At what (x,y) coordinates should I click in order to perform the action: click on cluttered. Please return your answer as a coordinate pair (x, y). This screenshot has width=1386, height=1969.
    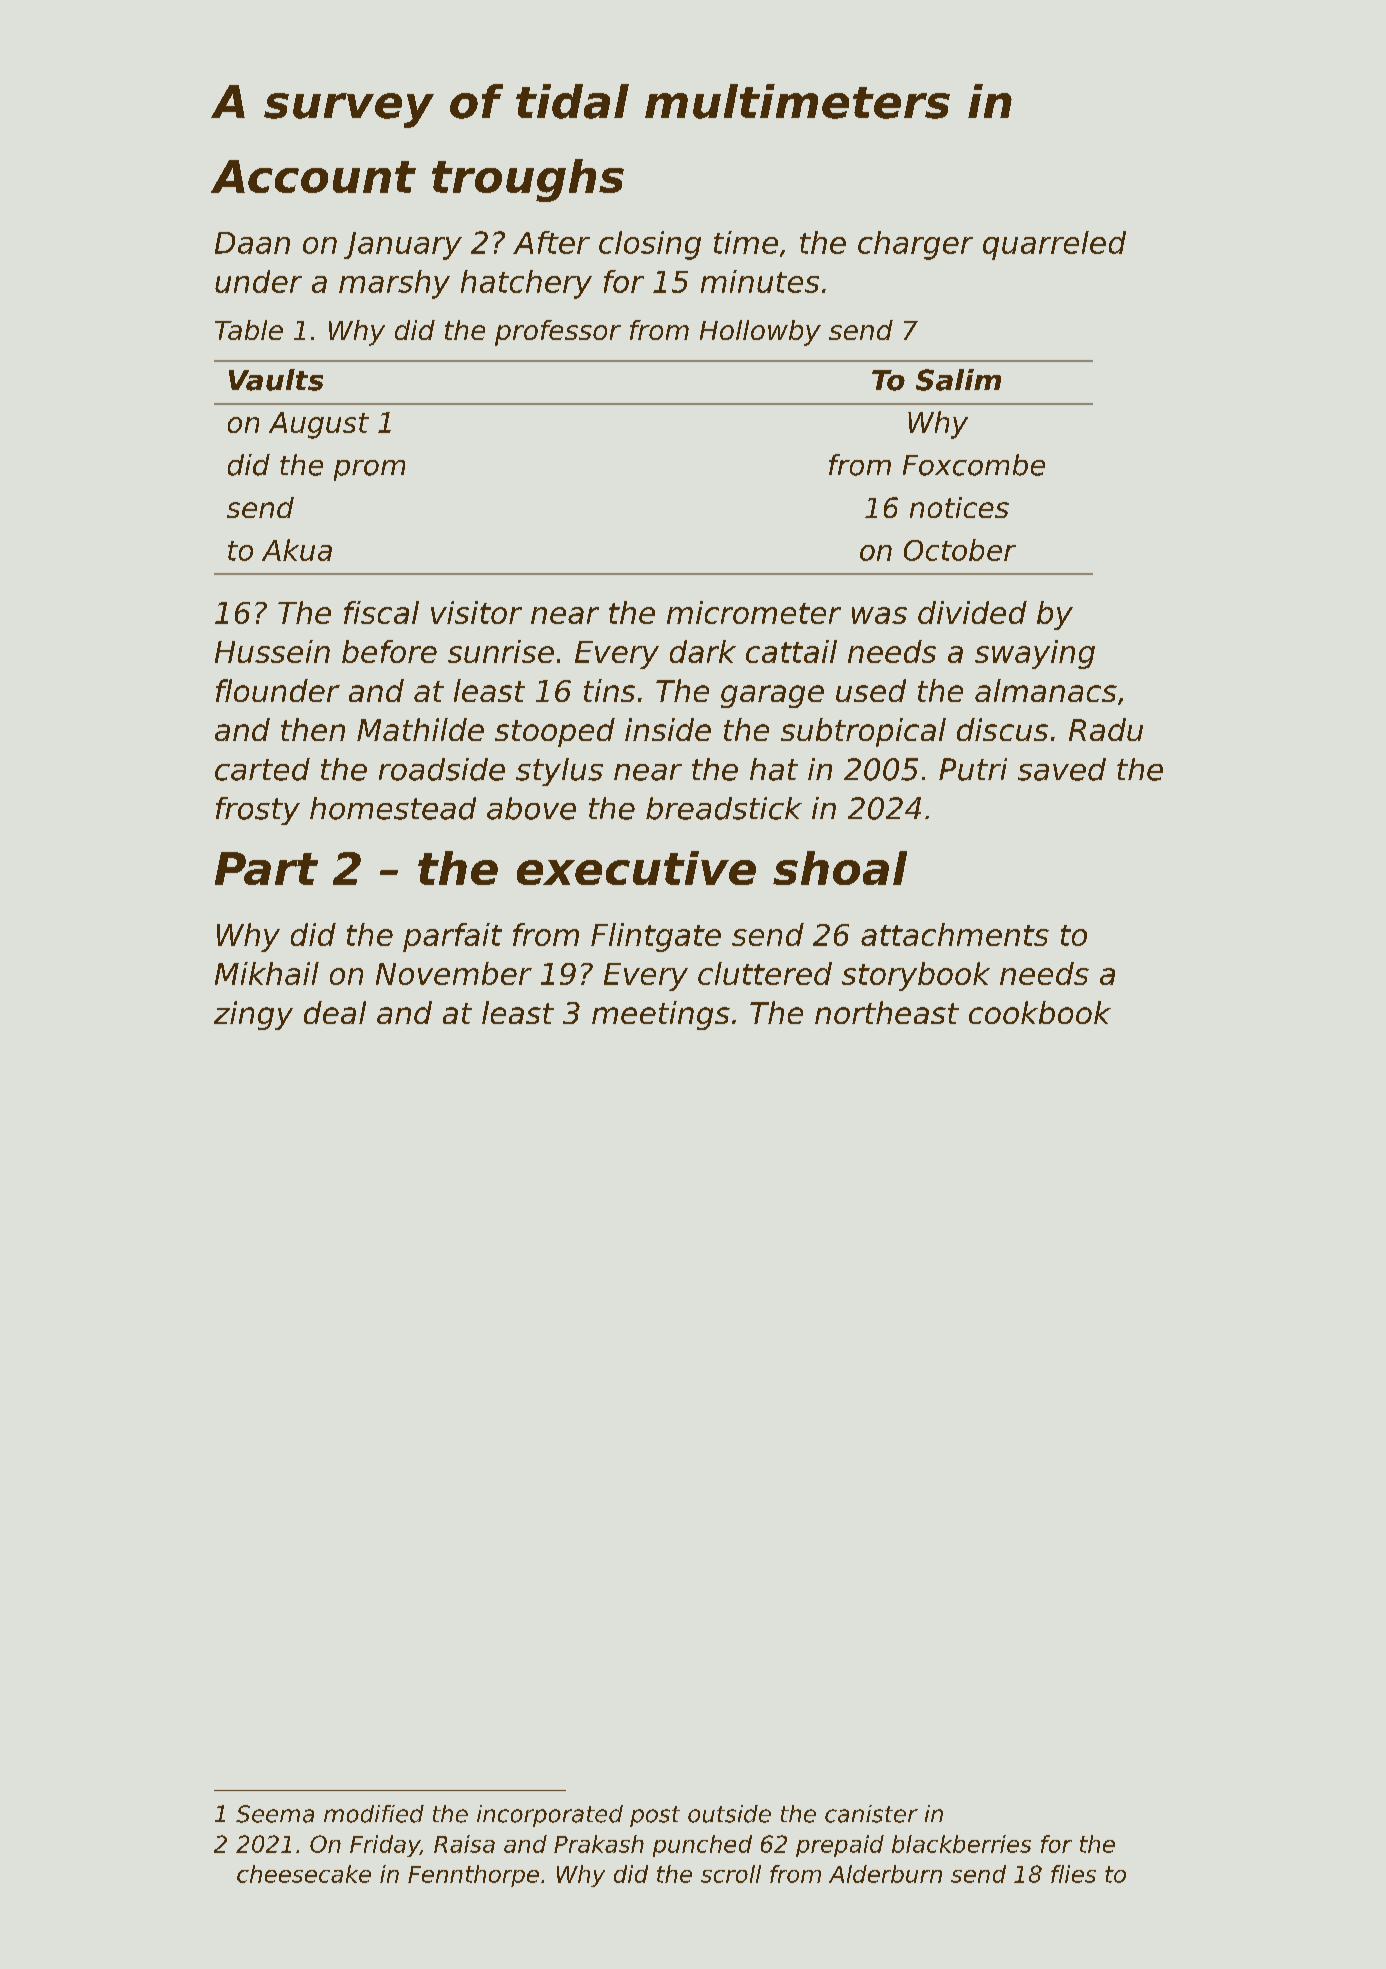
    Looking at the image, I should click on (765, 973).
